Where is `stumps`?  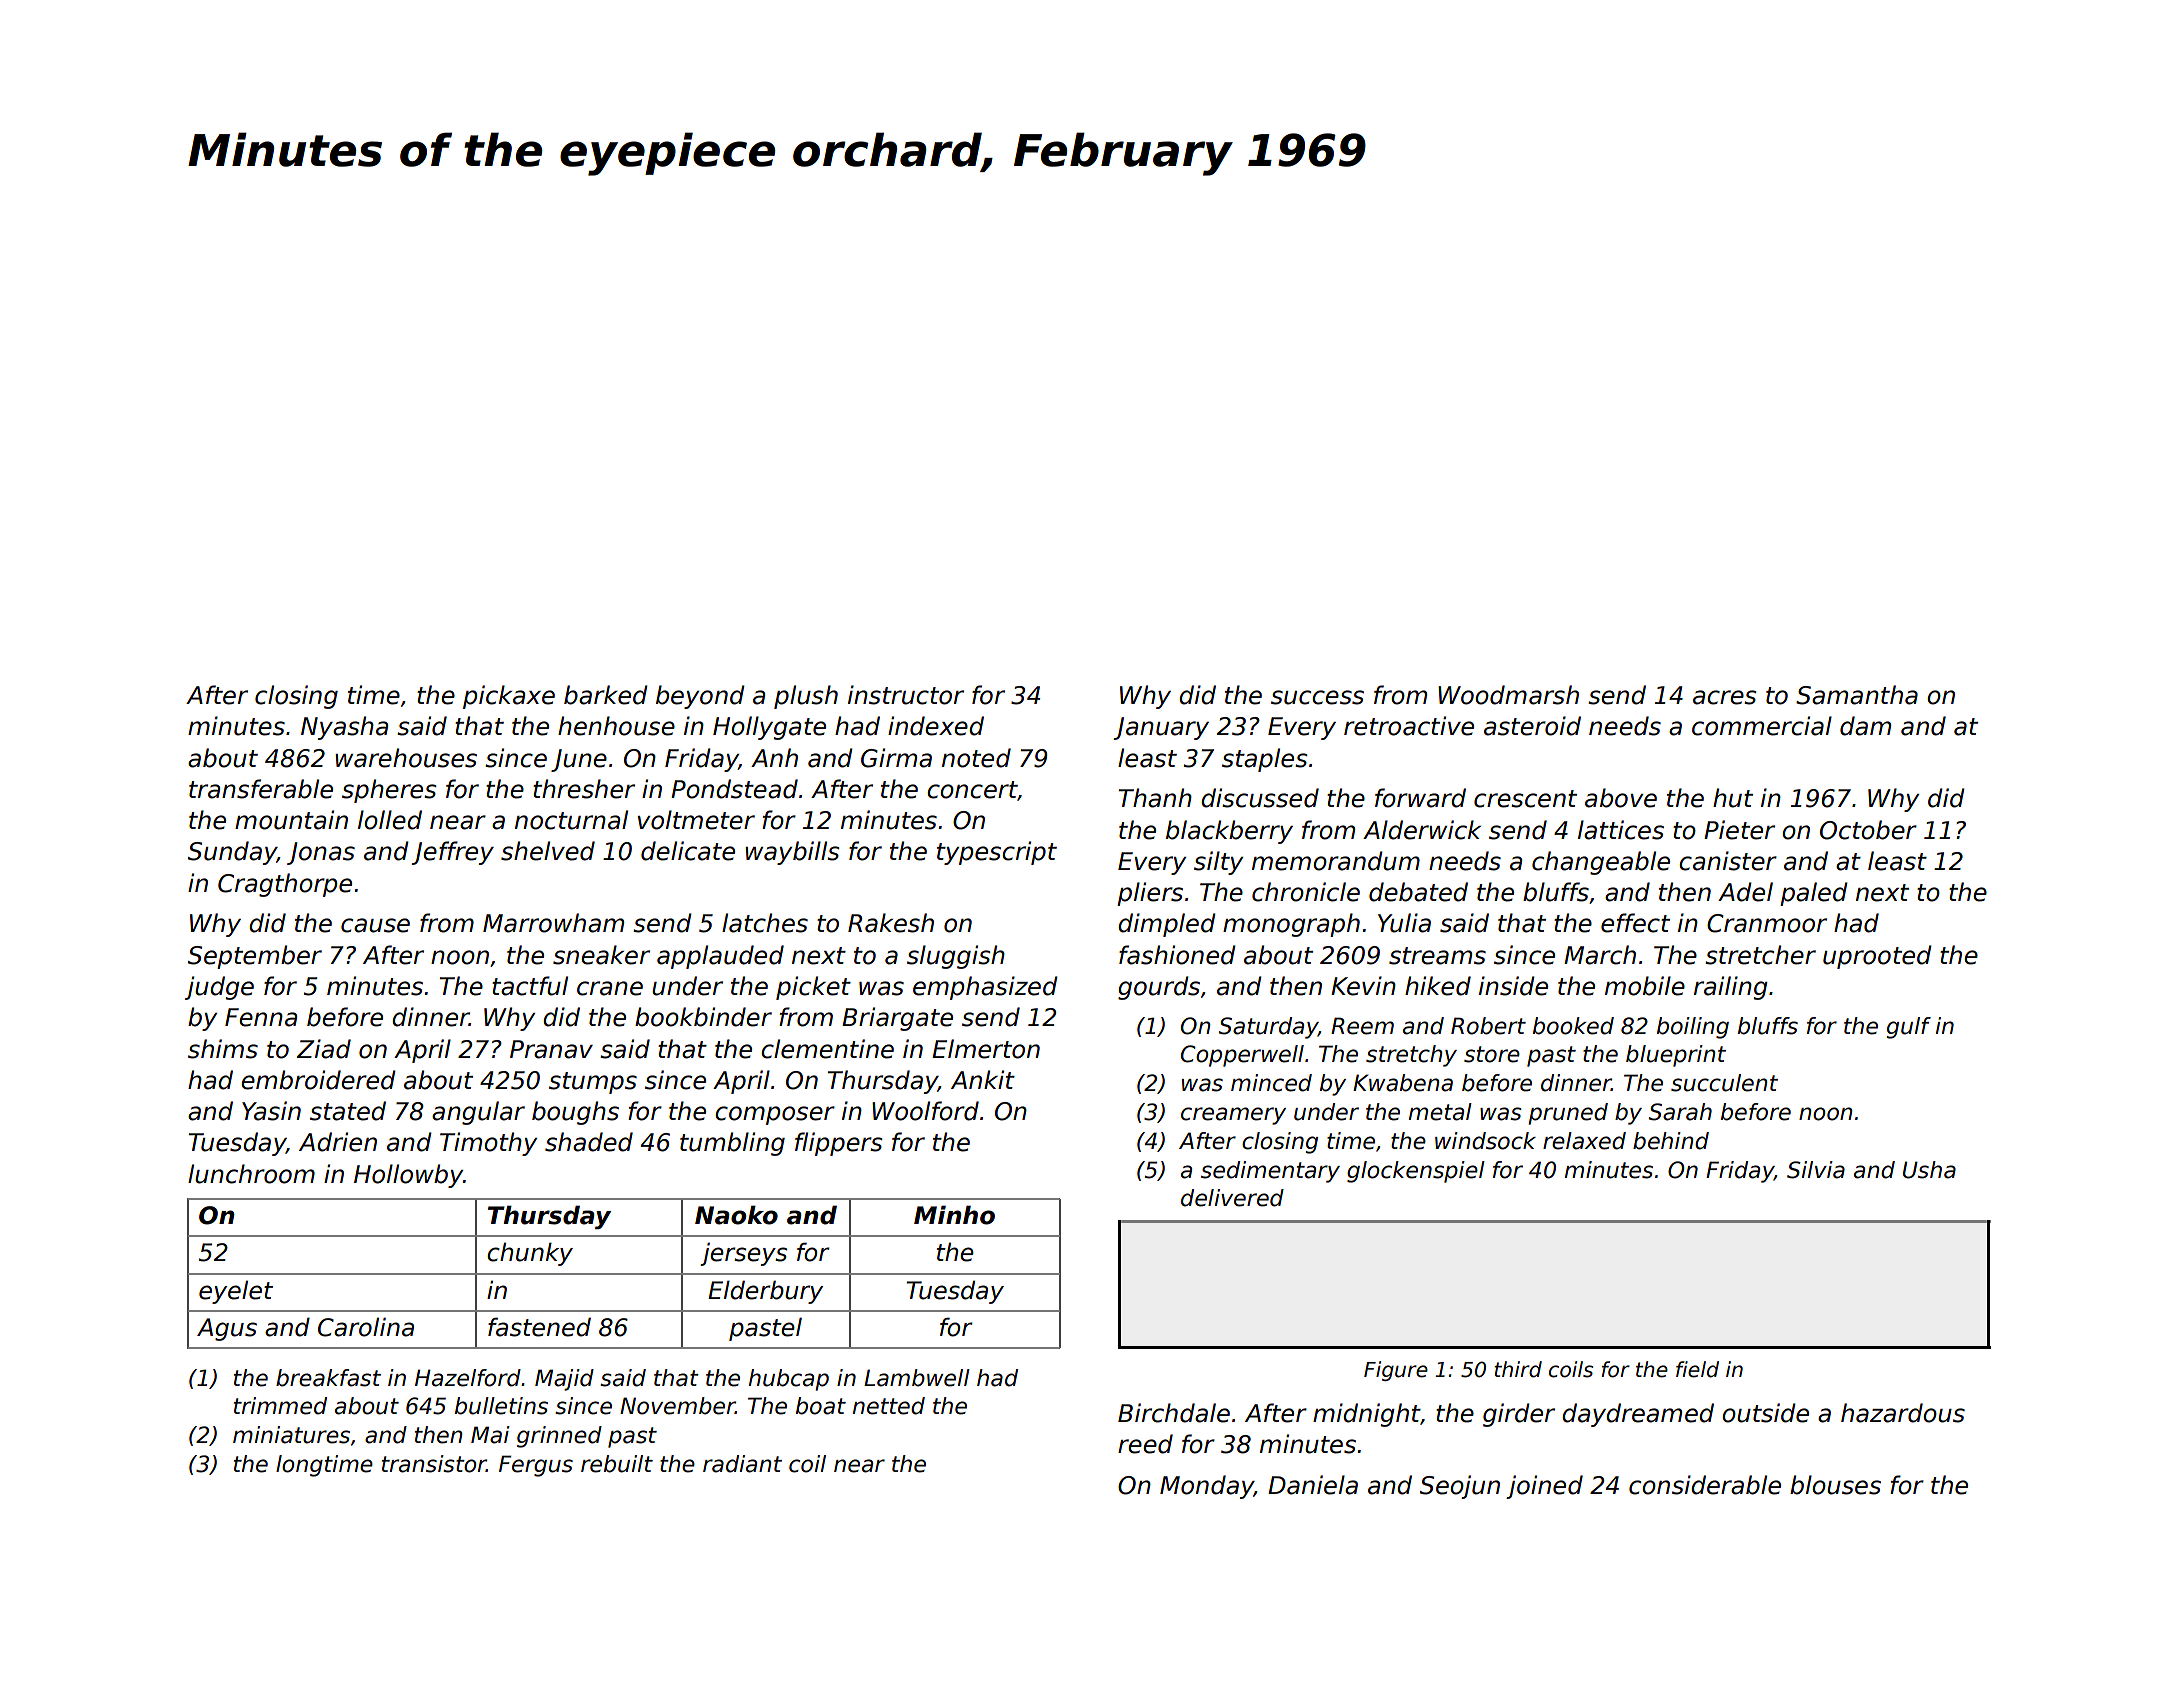 stumps is located at coordinates (593, 1083).
